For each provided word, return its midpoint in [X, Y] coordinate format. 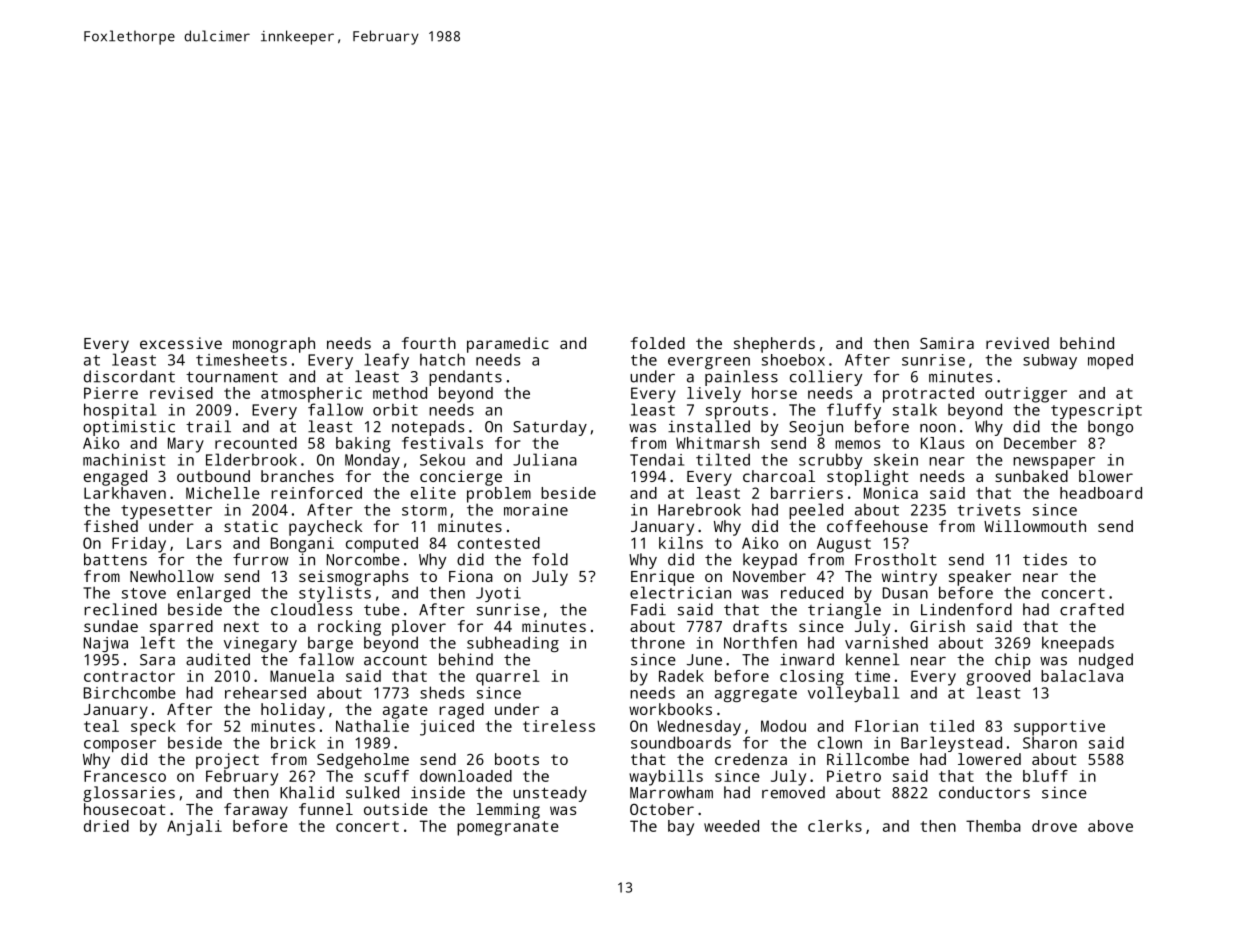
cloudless [311, 609]
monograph [274, 345]
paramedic [508, 345]
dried [106, 826]
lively [714, 395]
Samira [947, 343]
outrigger [1026, 395]
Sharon [1050, 742]
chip [1012, 661]
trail [208, 426]
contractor [129, 676]
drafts [760, 626]
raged [461, 711]
